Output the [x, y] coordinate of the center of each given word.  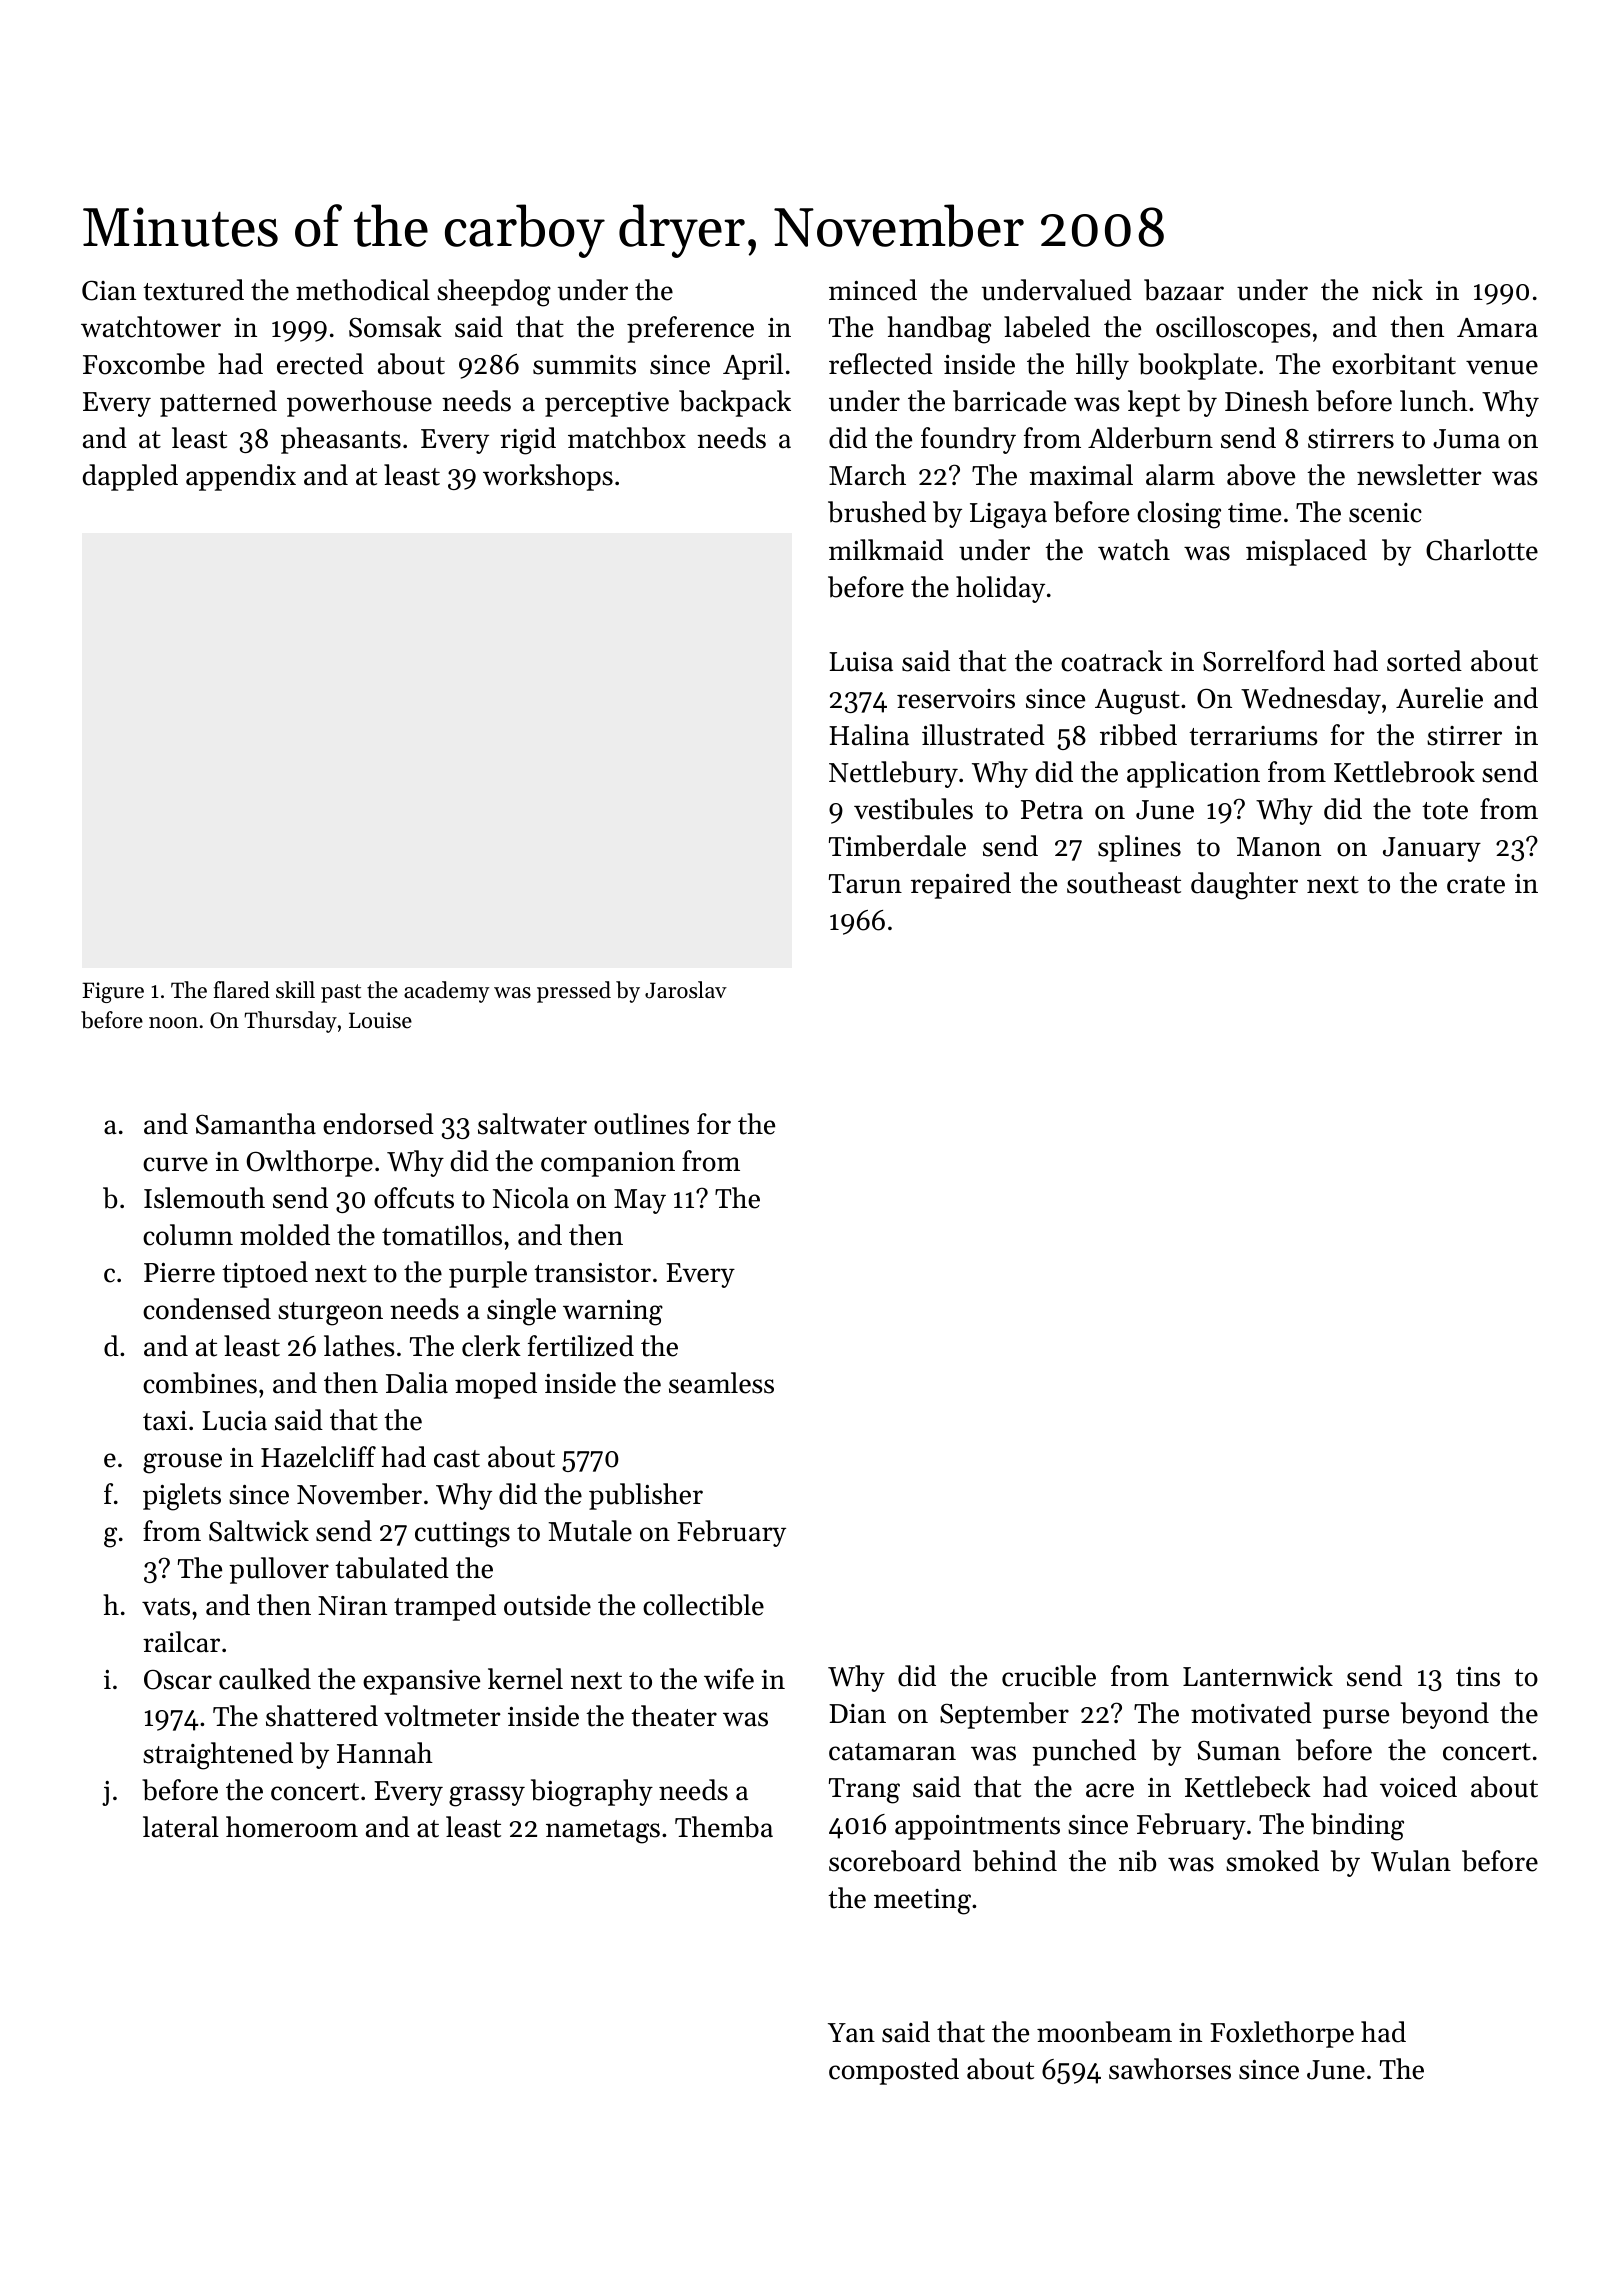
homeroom [292, 1827]
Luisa [861, 662]
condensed [207, 1309]
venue [1502, 367]
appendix [241, 477]
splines [1139, 848]
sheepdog [494, 293]
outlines [641, 1124]
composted [894, 2071]
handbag [939, 330]
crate [1476, 885]
